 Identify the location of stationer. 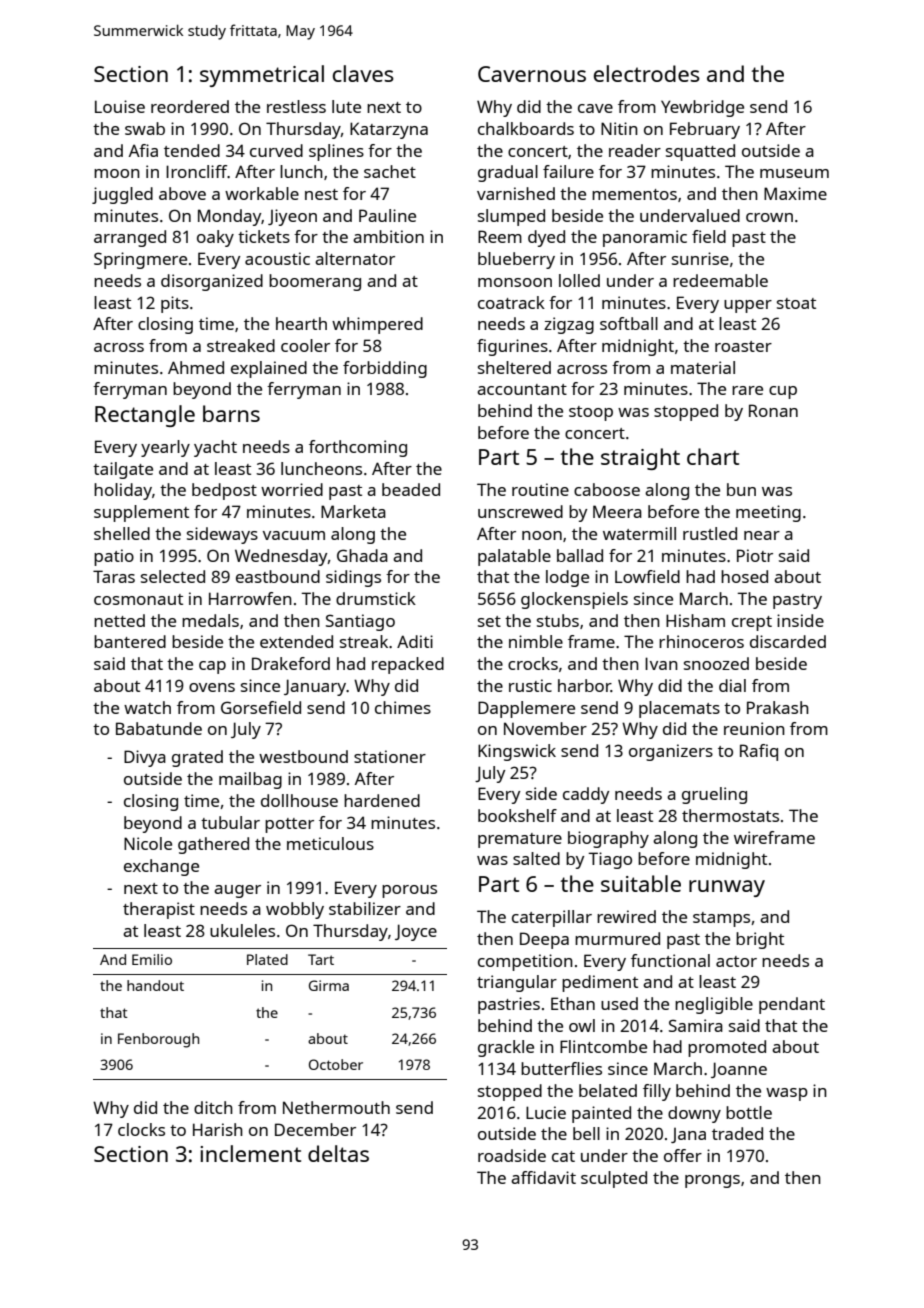
(390, 756).
